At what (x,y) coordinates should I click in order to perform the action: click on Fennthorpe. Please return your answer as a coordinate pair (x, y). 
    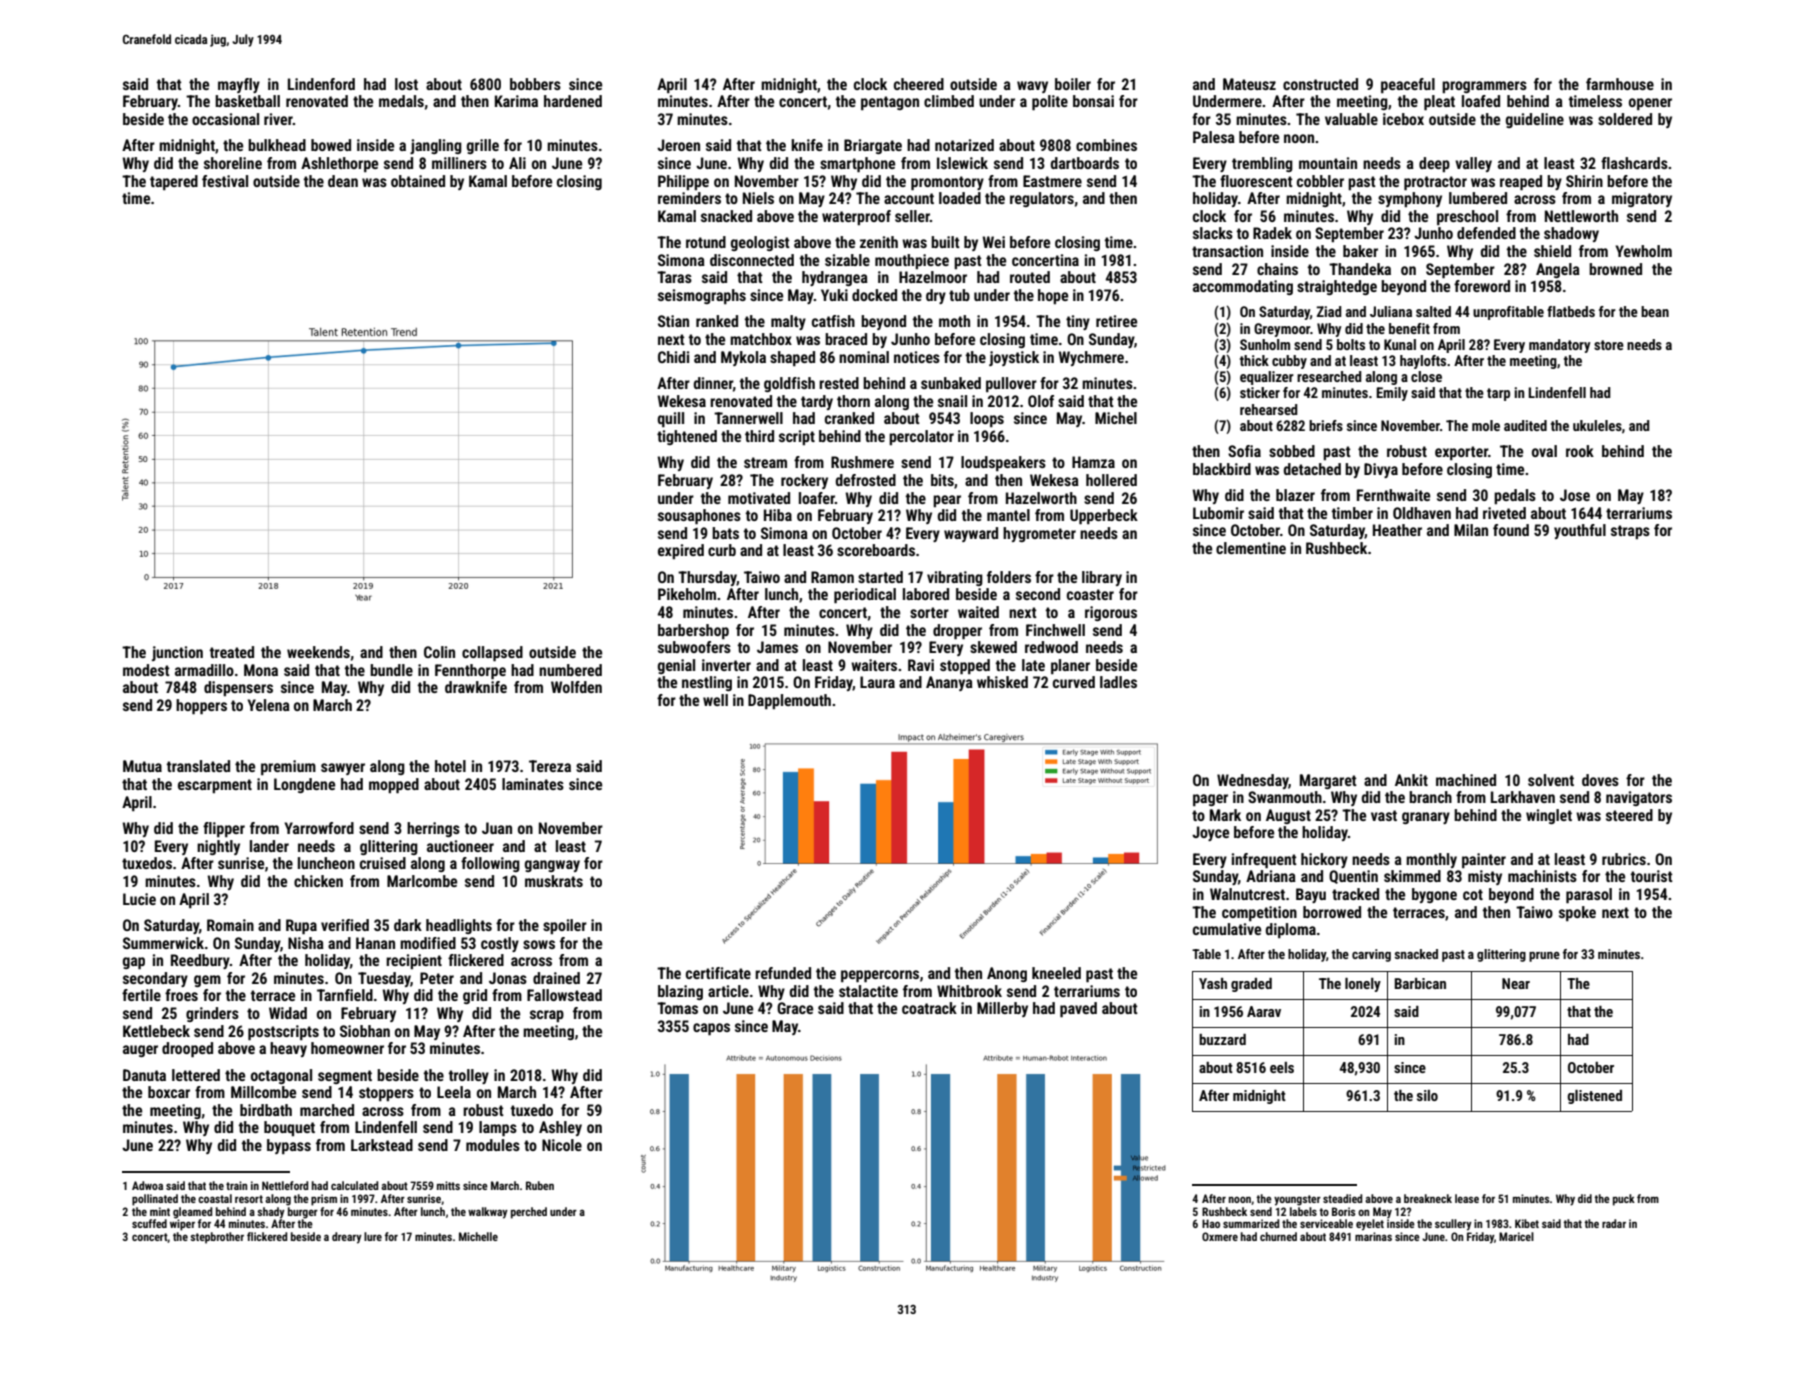
    Looking at the image, I should click on (470, 671).
